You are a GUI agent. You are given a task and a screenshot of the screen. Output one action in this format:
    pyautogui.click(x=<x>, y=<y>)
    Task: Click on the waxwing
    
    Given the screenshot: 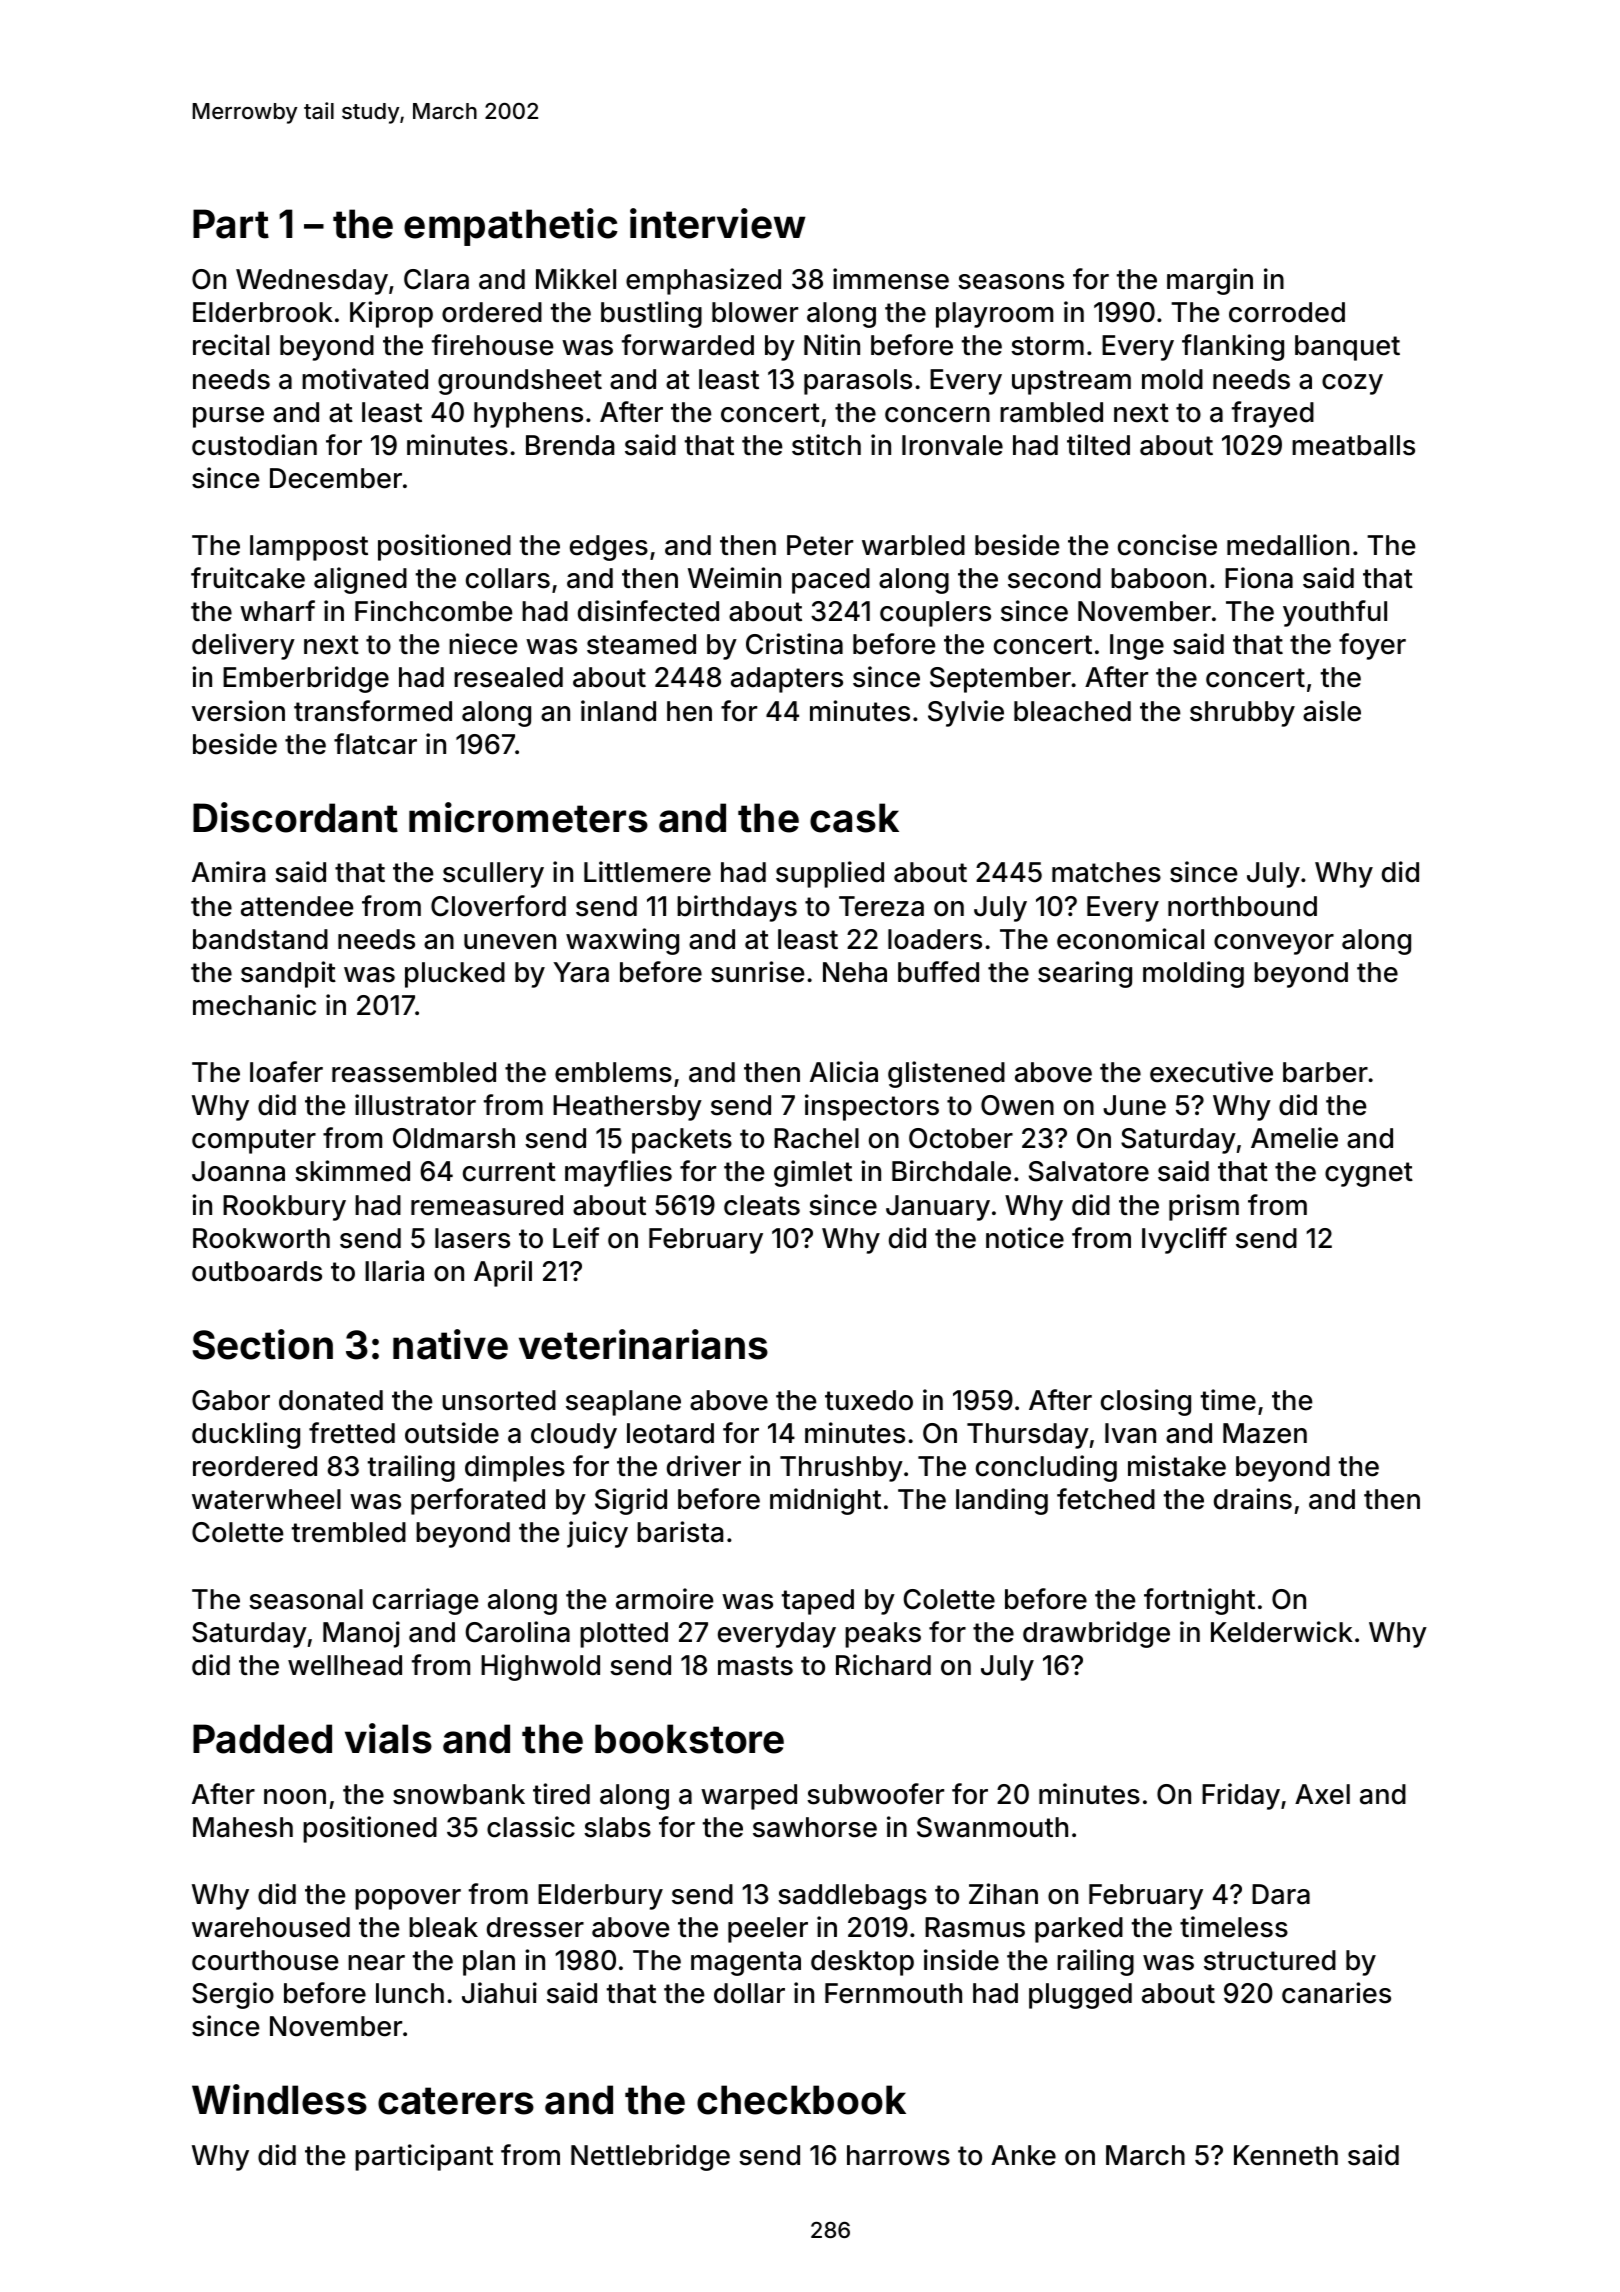 What is the action you would take?
    pyautogui.click(x=622, y=941)
